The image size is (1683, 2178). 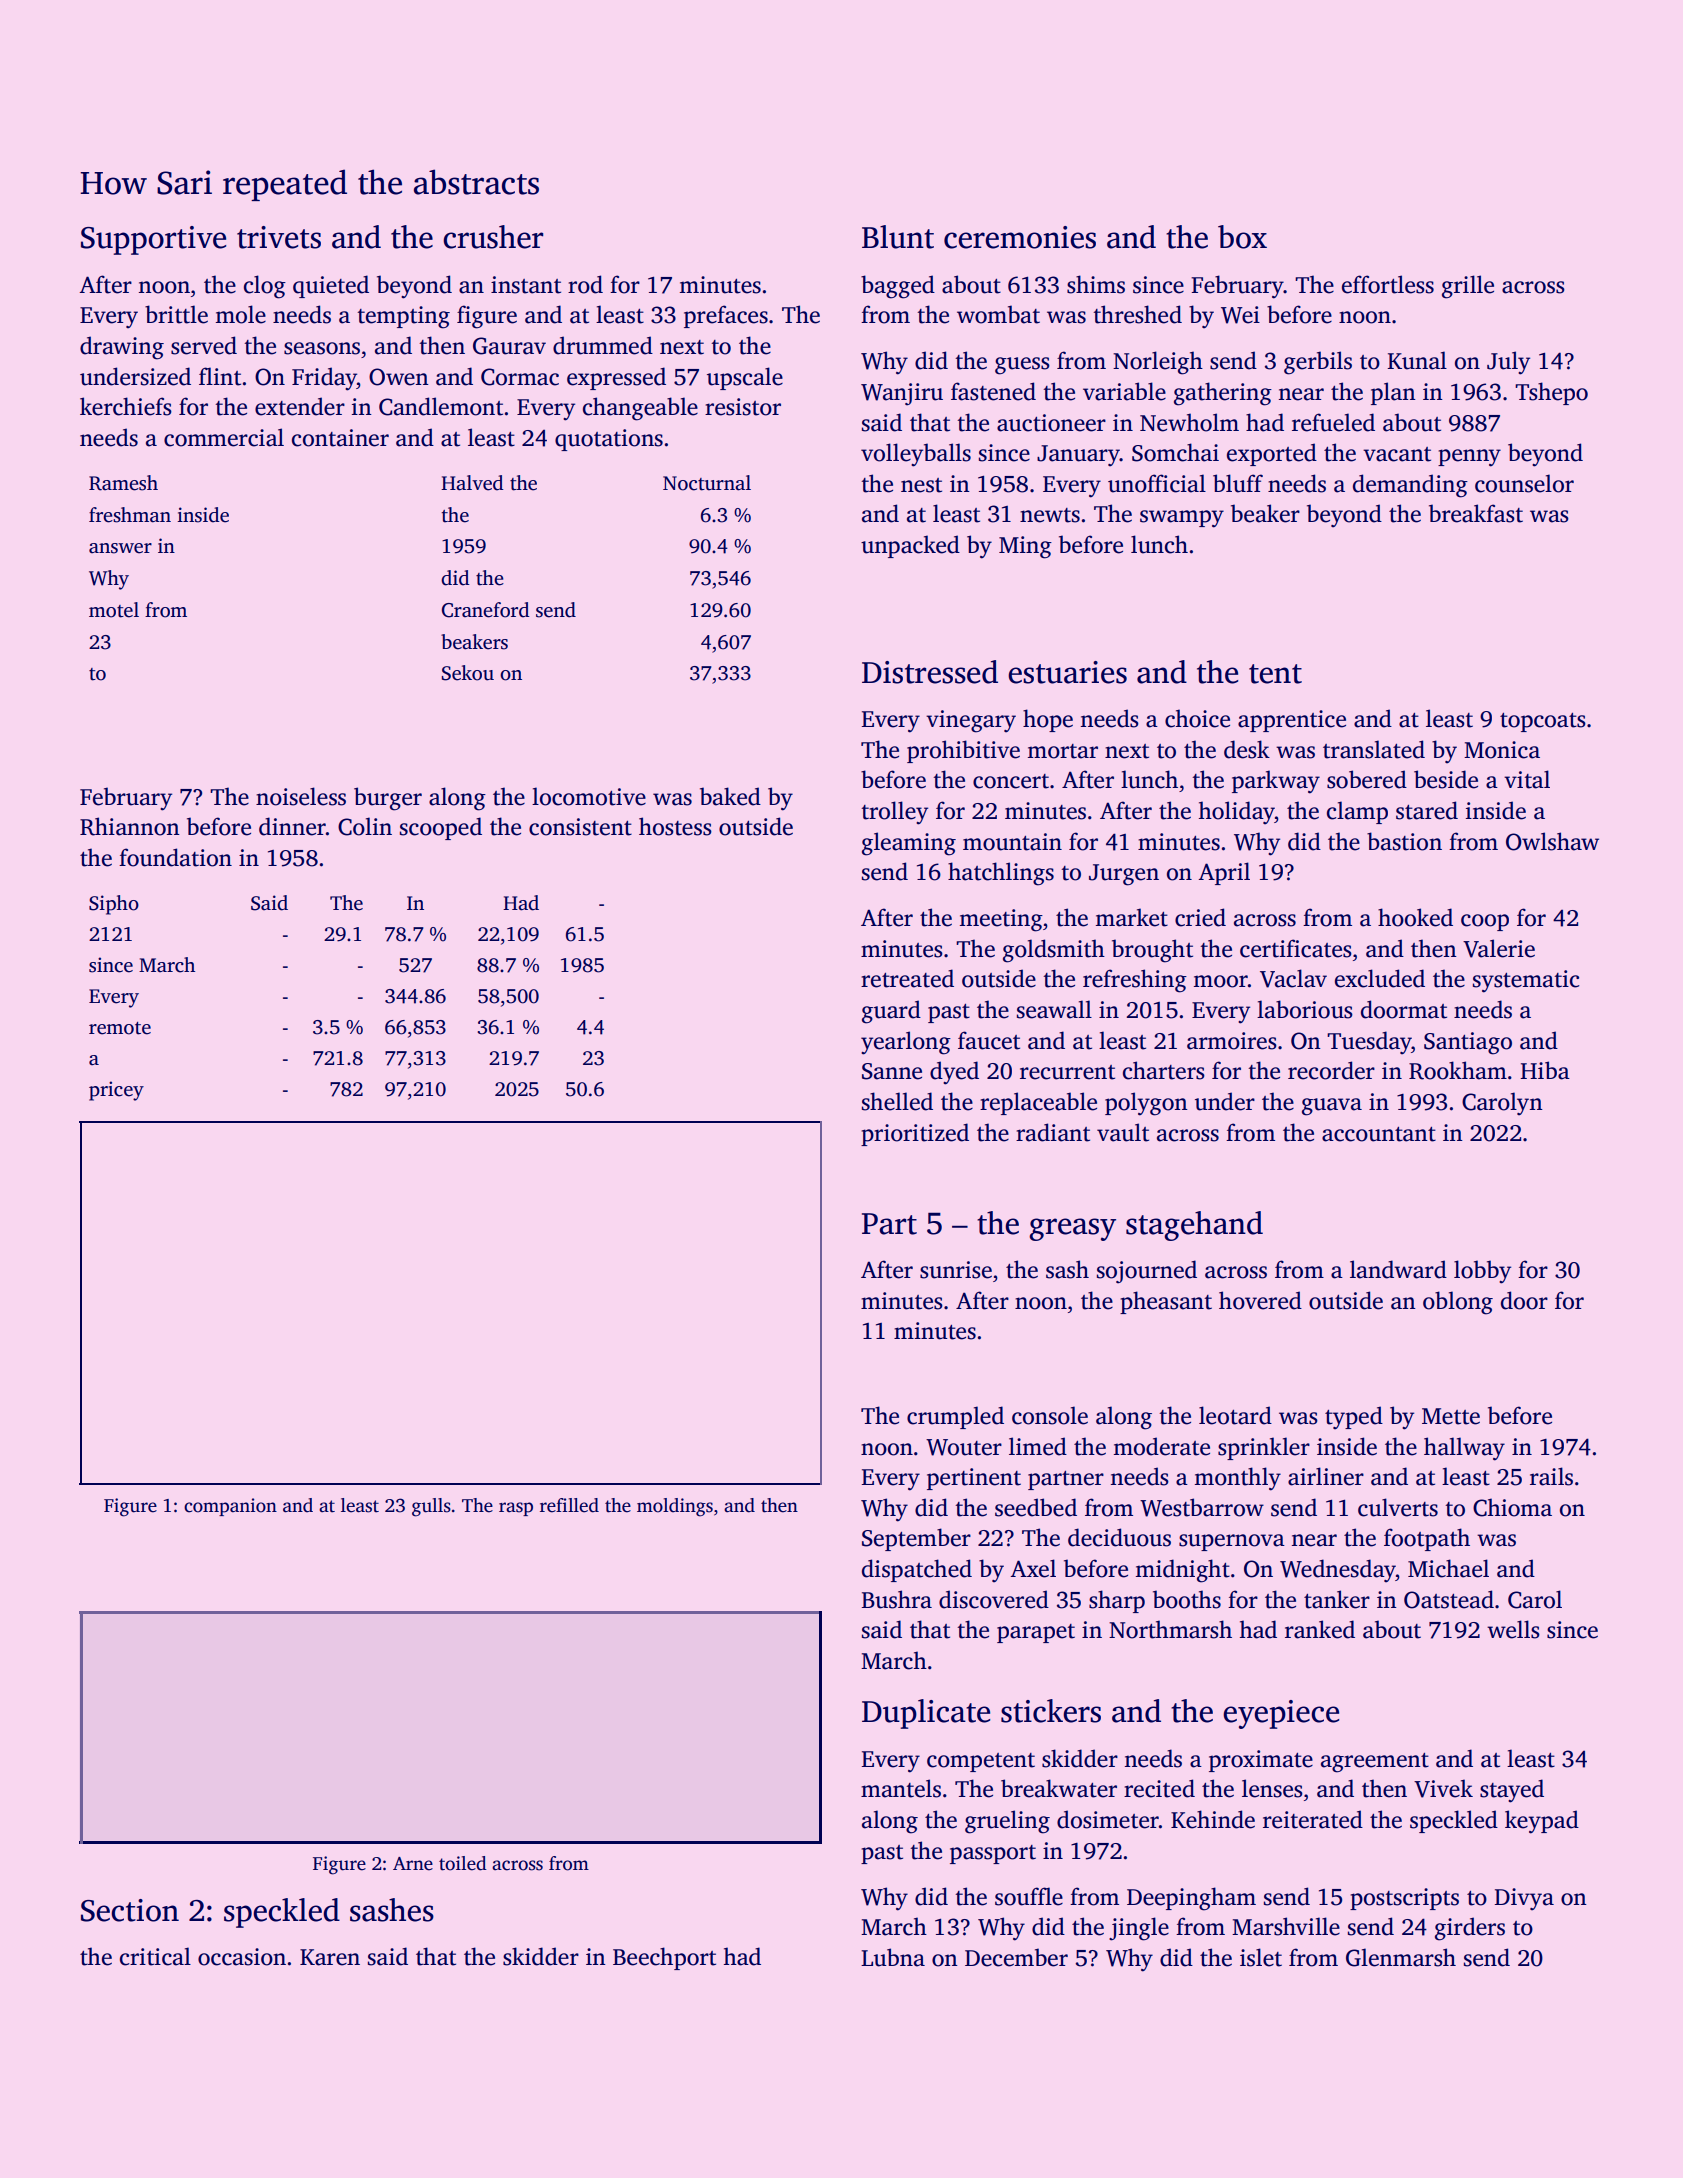 What do you see at coordinates (1242, 237) in the document?
I see `box` at bounding box center [1242, 237].
